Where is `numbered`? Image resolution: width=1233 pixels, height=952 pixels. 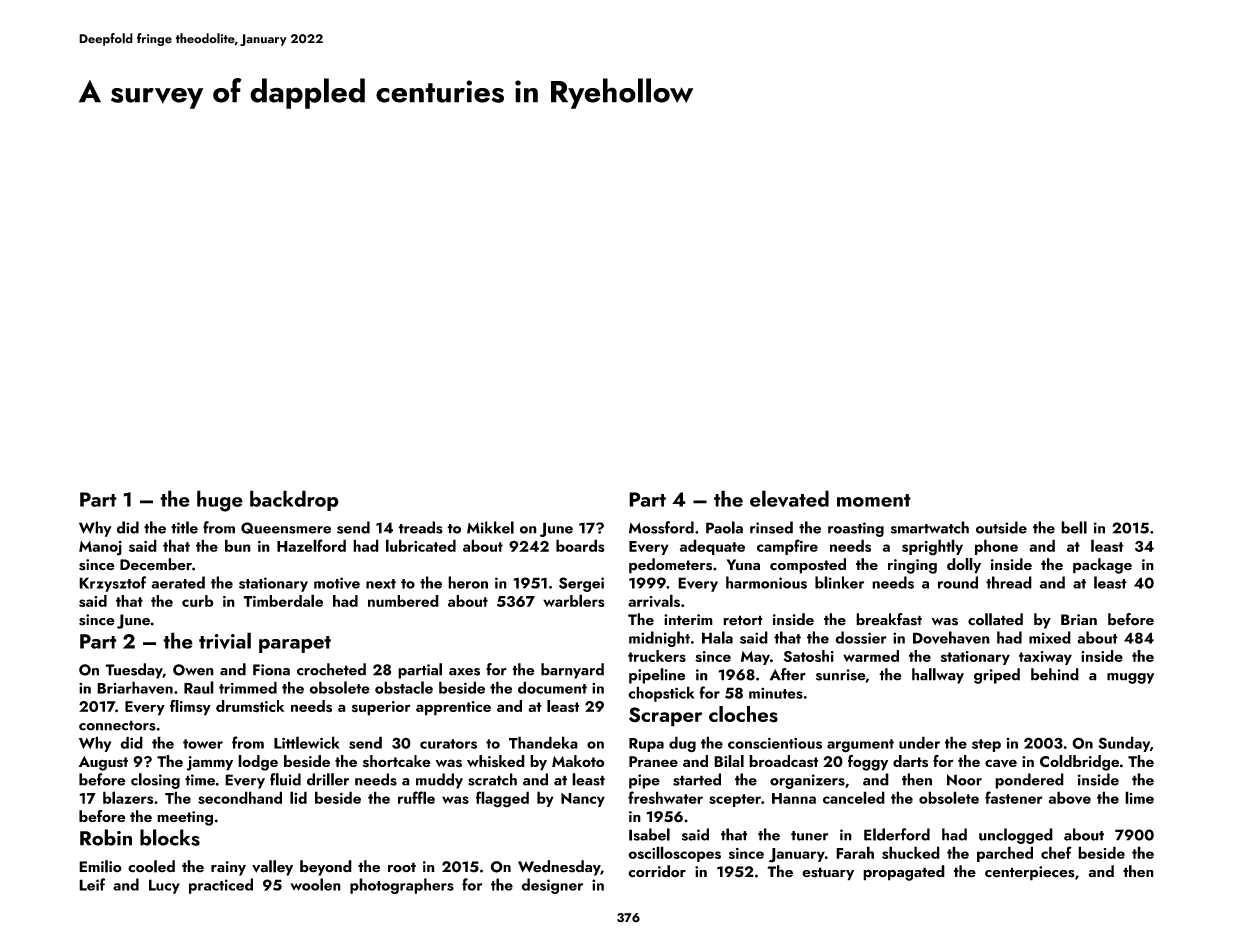 numbered is located at coordinates (403, 601).
